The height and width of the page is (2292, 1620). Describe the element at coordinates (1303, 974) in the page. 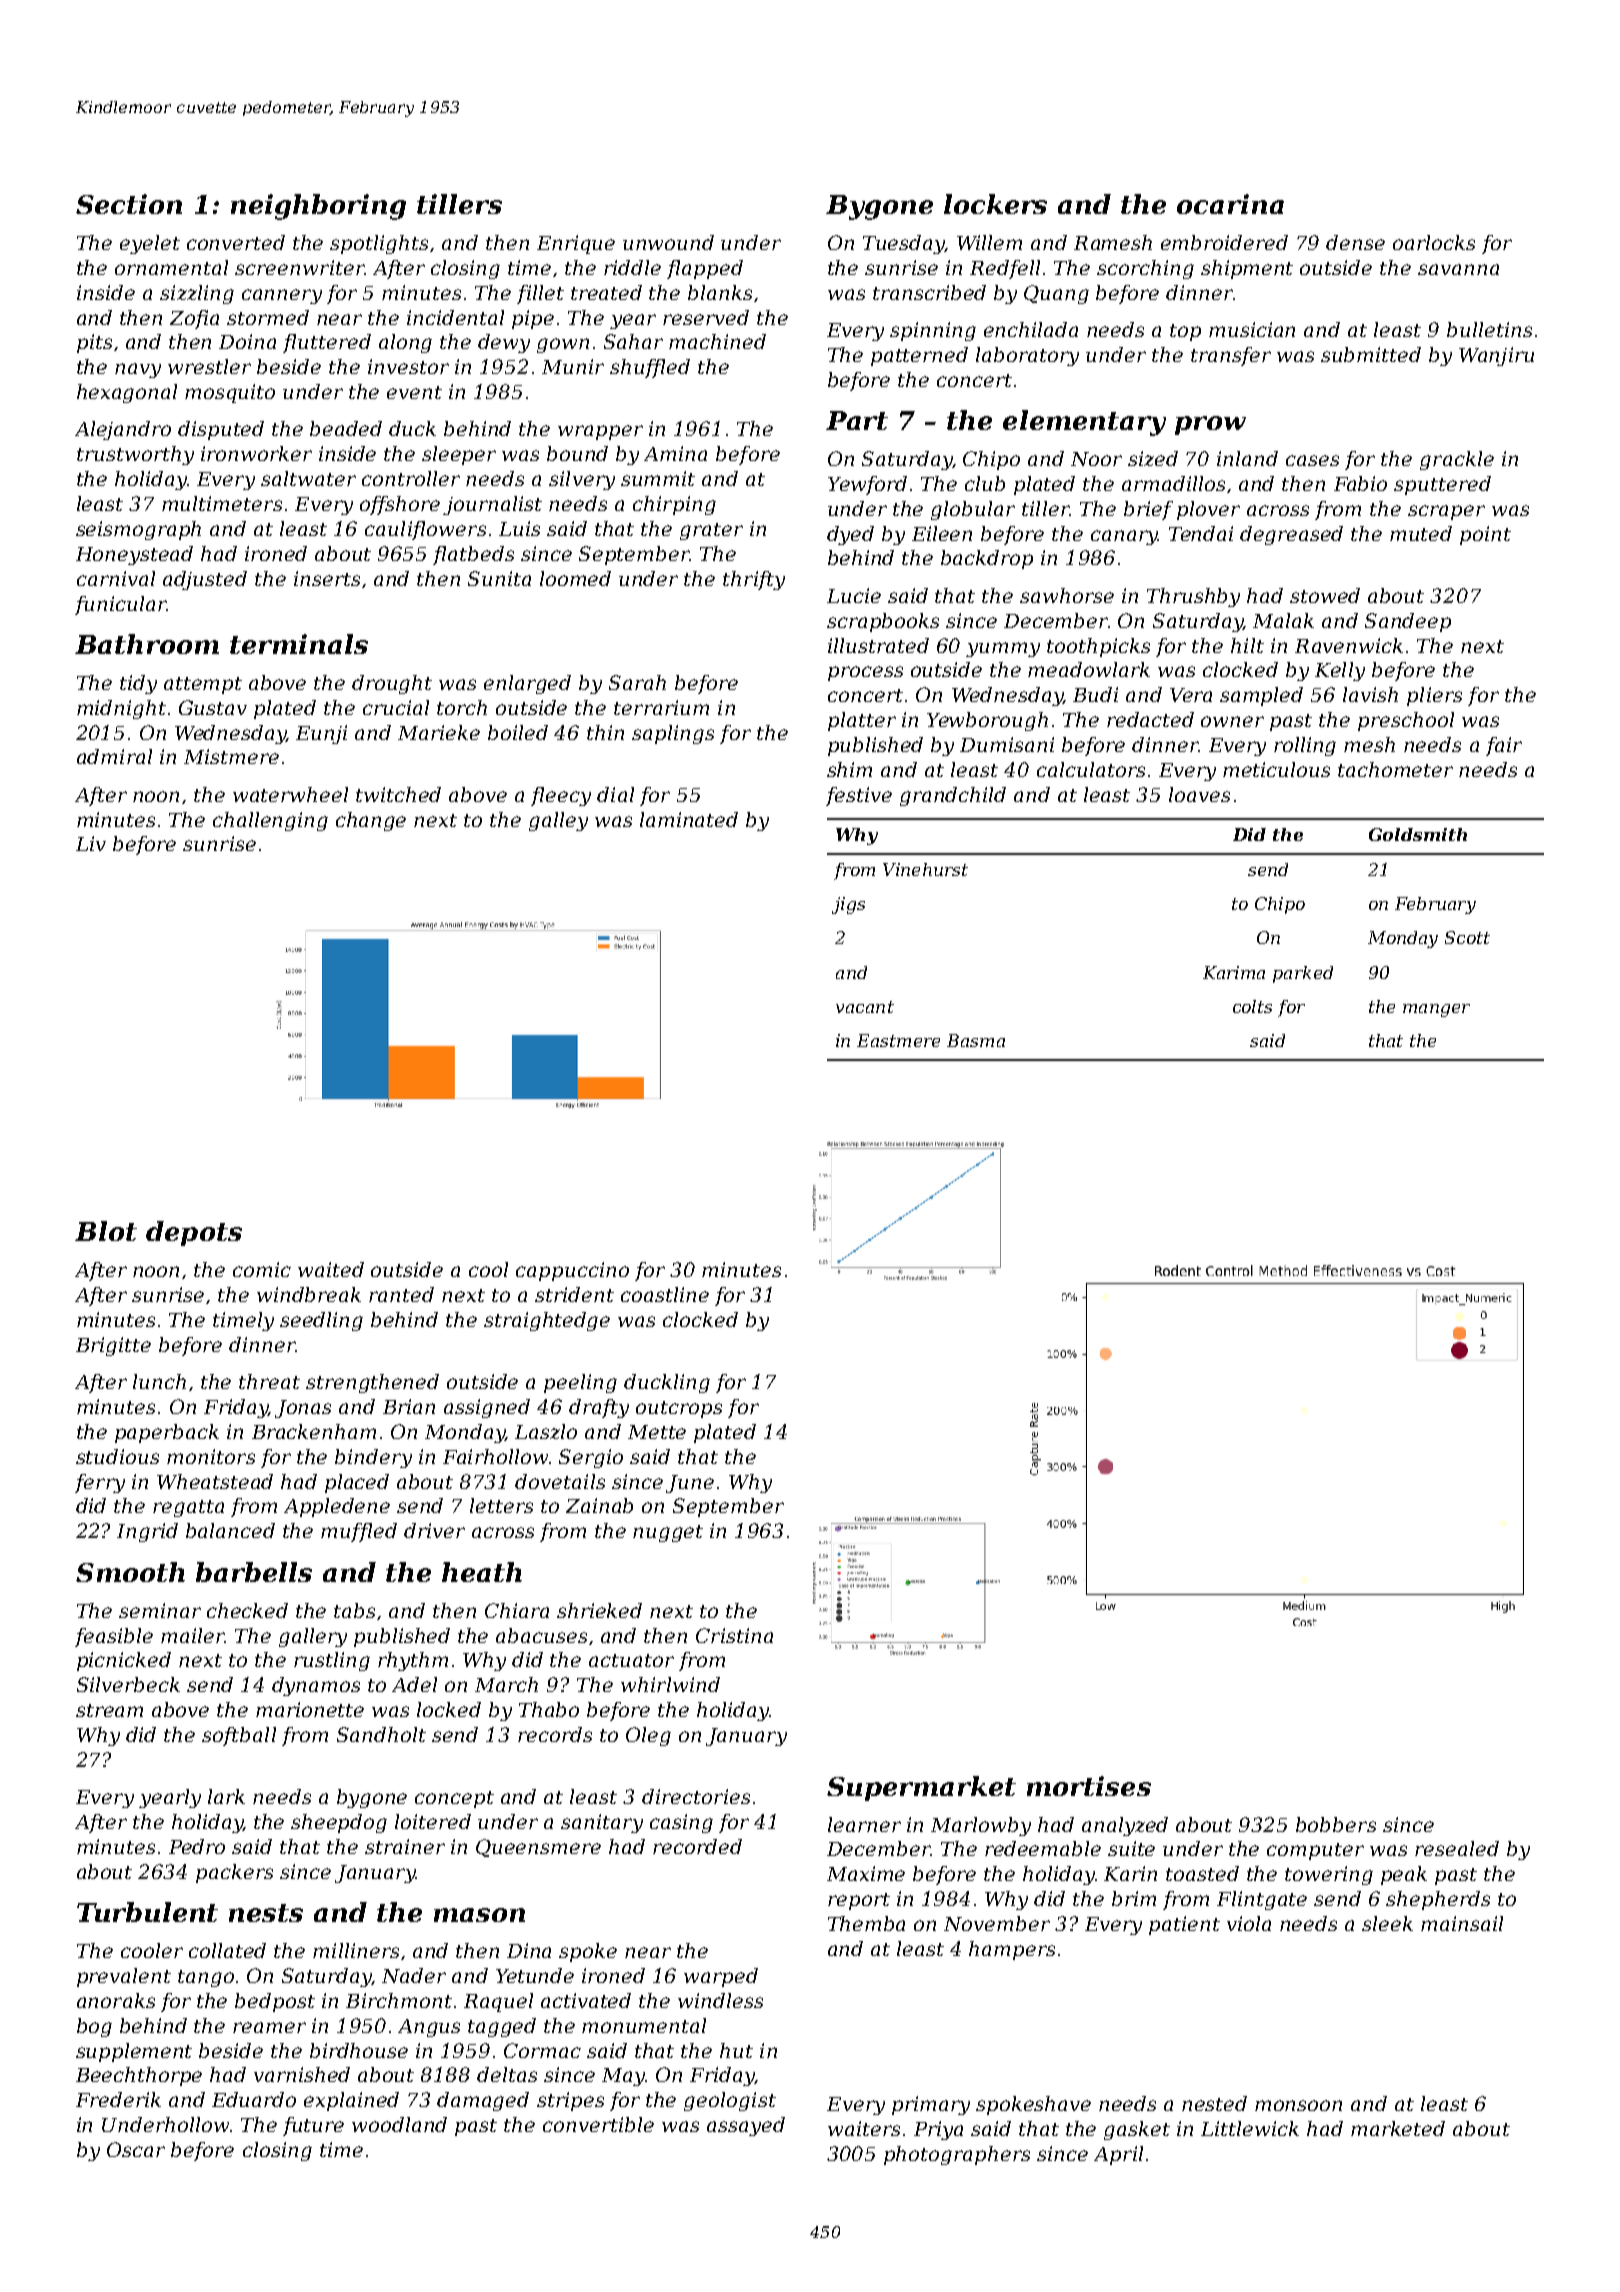

I see `parked` at that location.
